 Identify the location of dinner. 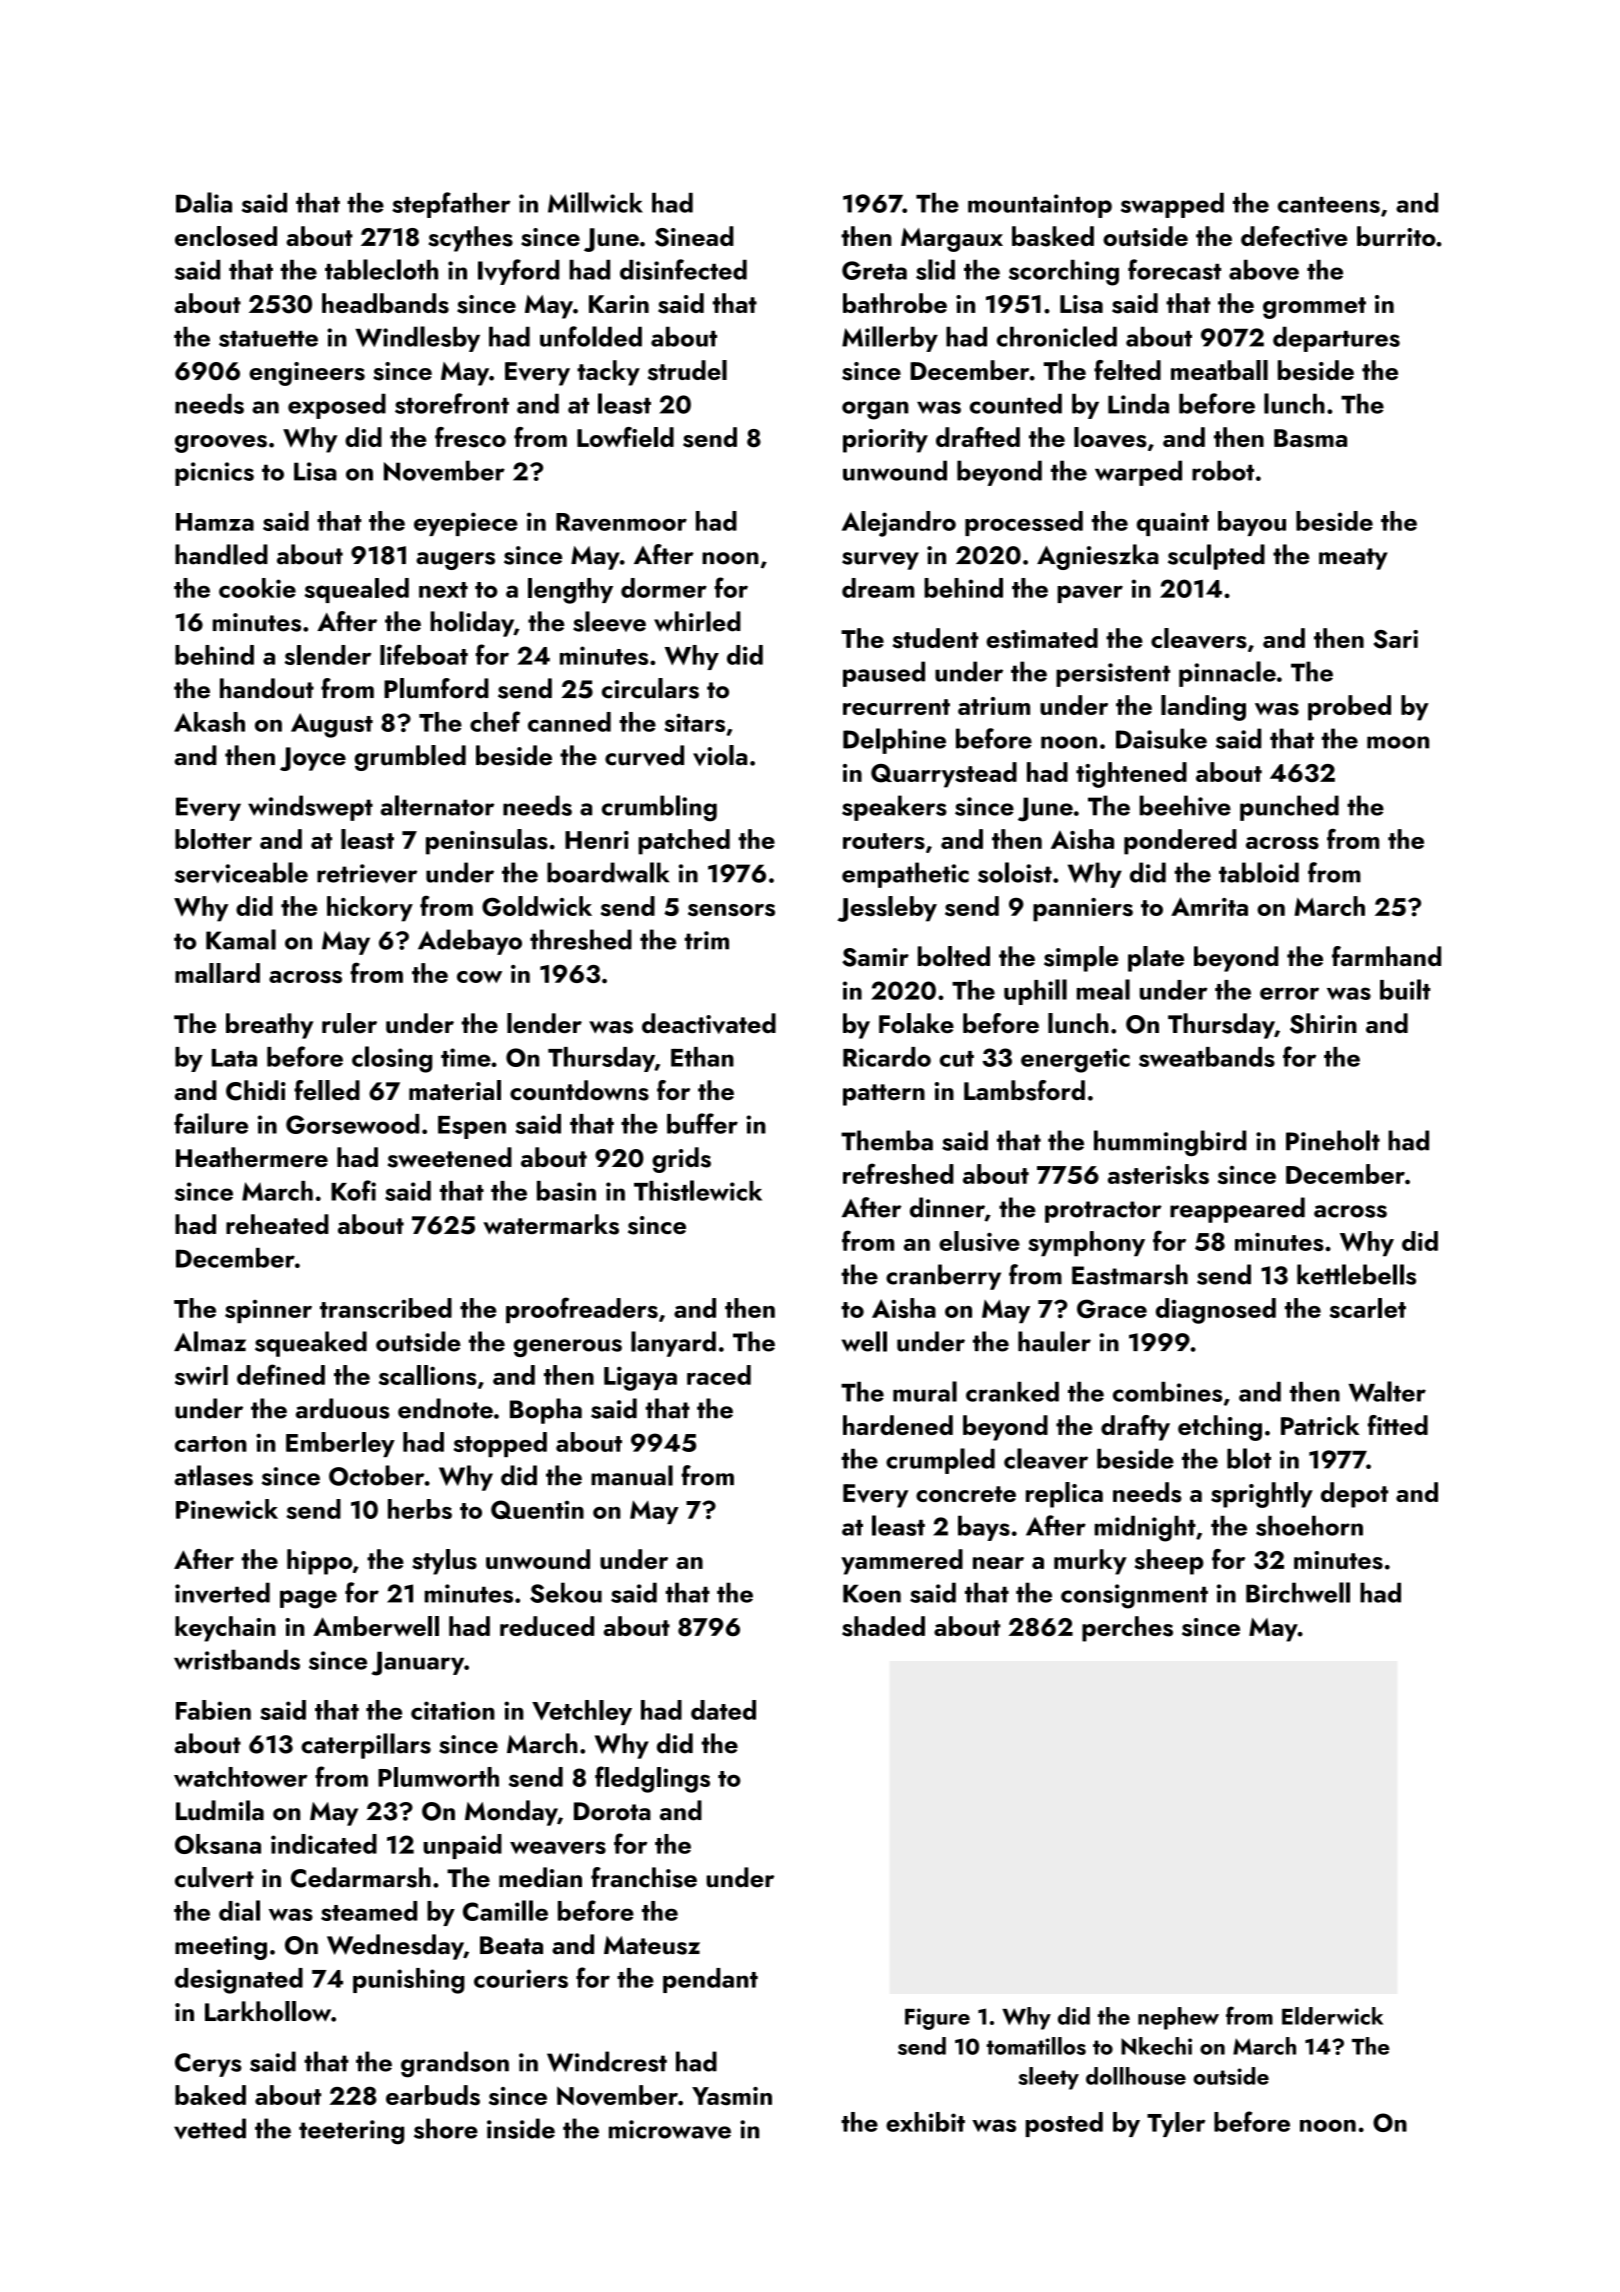
(947, 1207).
